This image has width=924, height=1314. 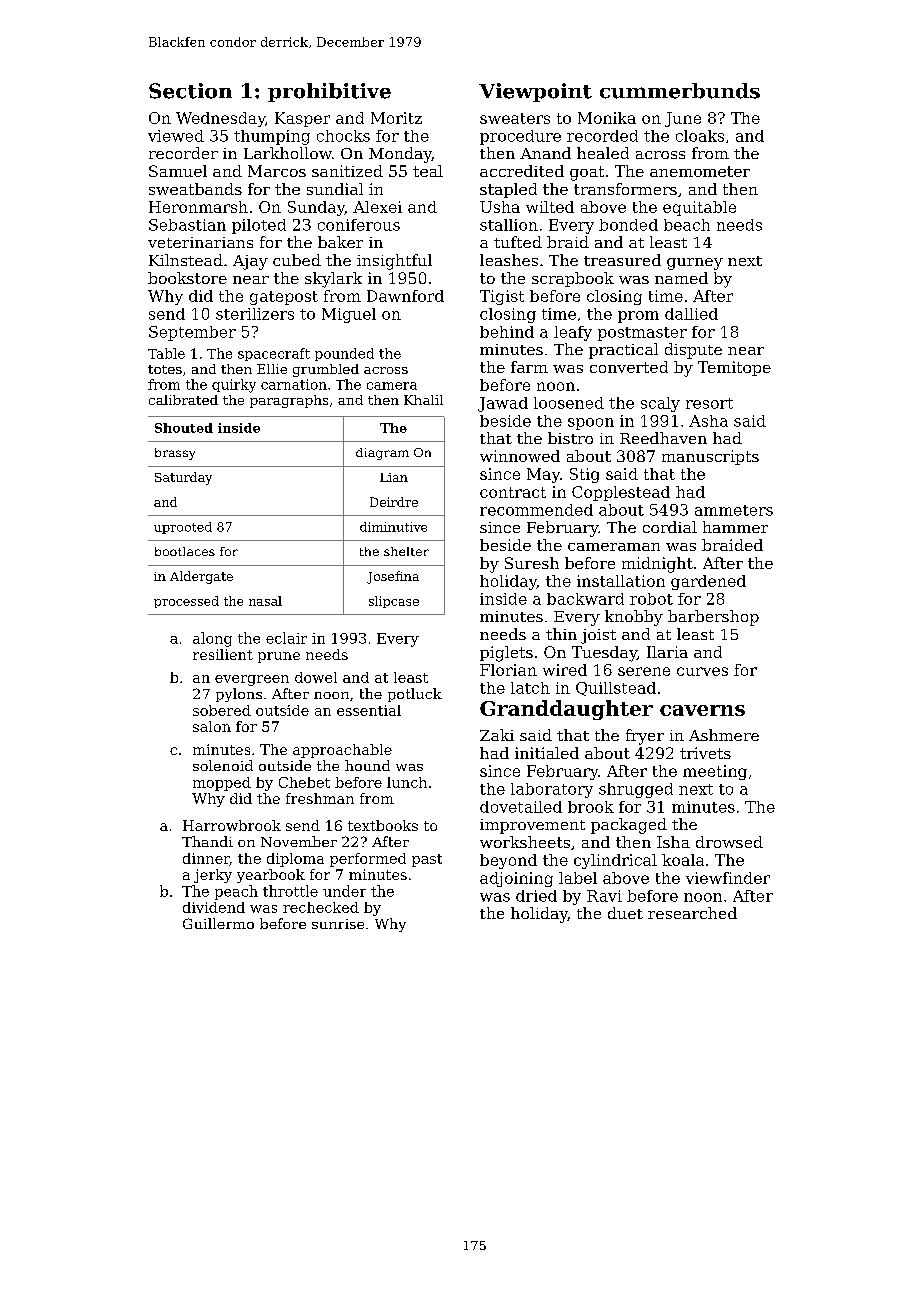 I want to click on Copplestead, so click(x=621, y=493).
